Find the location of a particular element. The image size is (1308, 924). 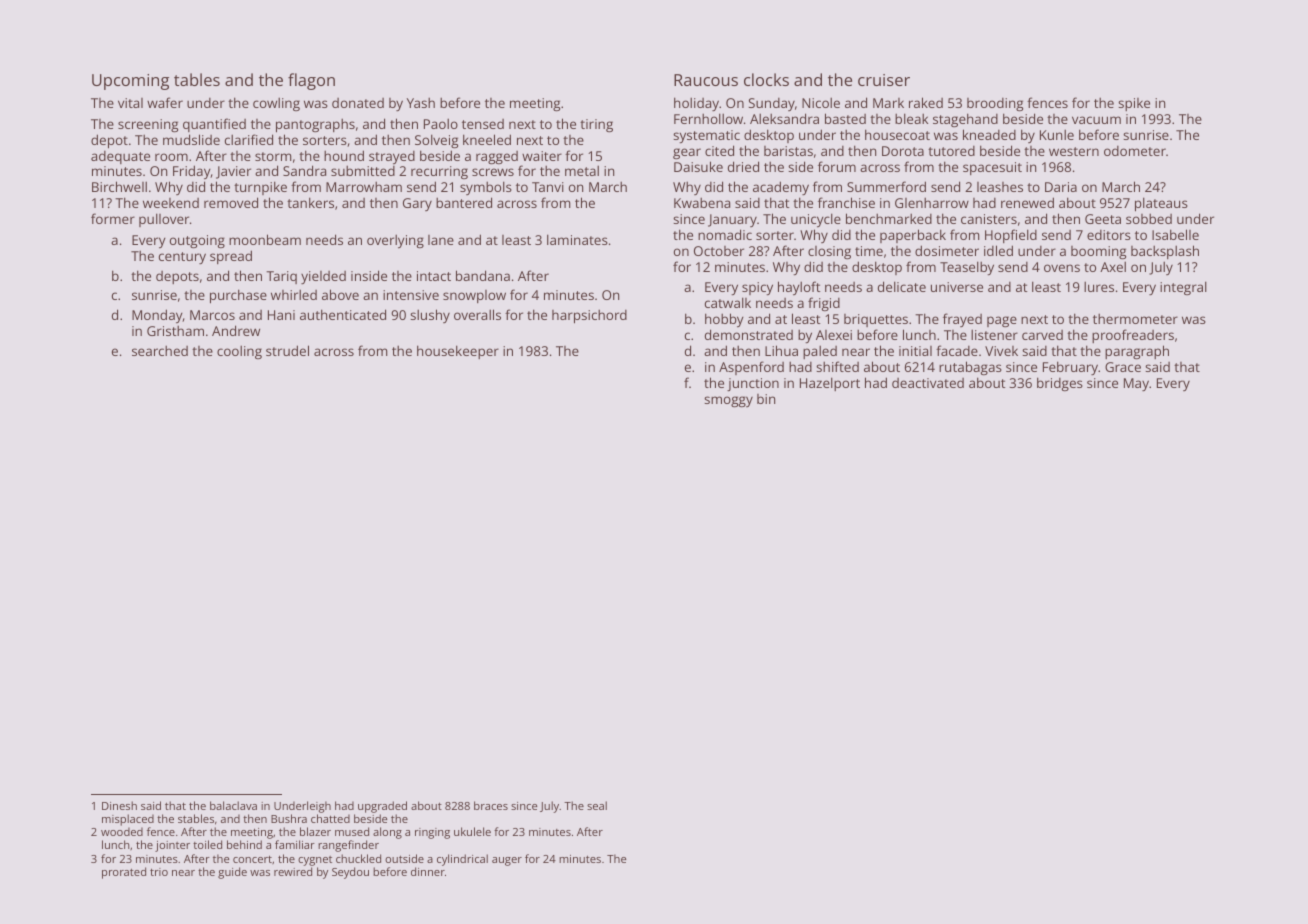

Daisuke is located at coordinates (698, 166).
